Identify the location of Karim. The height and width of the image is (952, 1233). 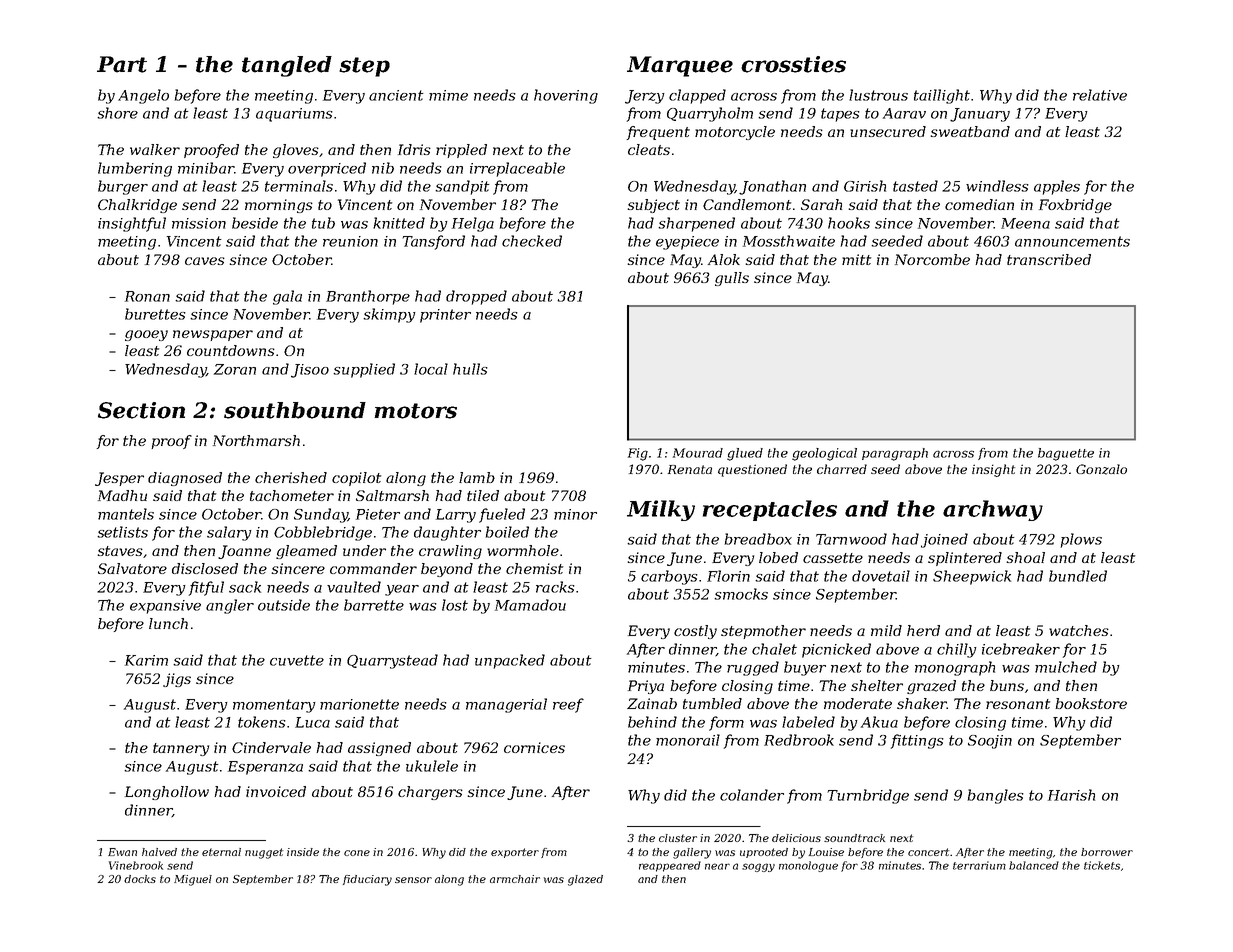
(146, 660).
